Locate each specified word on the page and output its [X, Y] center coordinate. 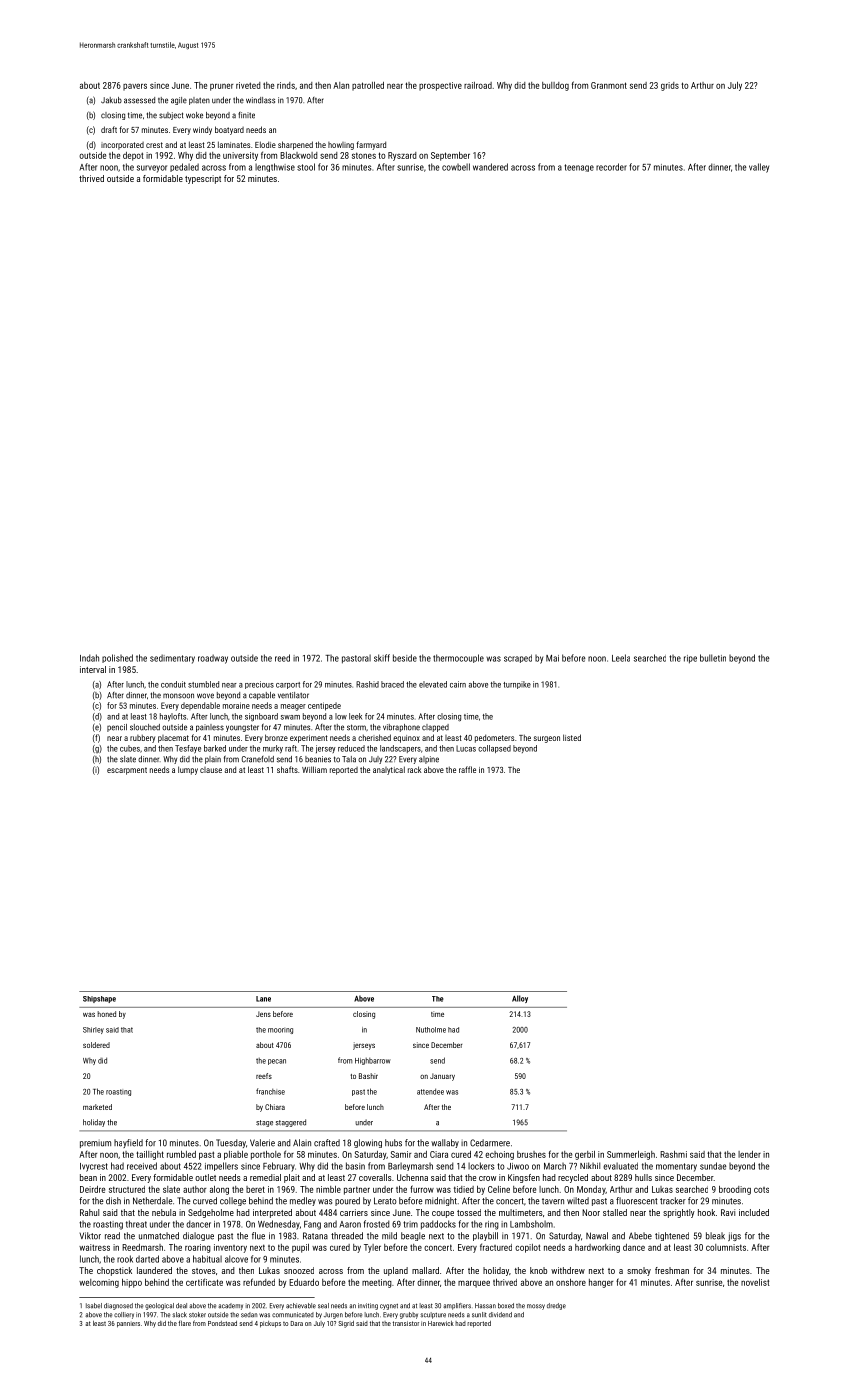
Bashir [368, 1076]
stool [306, 167]
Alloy [520, 999]
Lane [263, 999]
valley [759, 168]
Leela [621, 658]
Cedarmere [490, 1143]
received [142, 1166]
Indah [89, 658]
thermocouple [458, 658]
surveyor [152, 169]
